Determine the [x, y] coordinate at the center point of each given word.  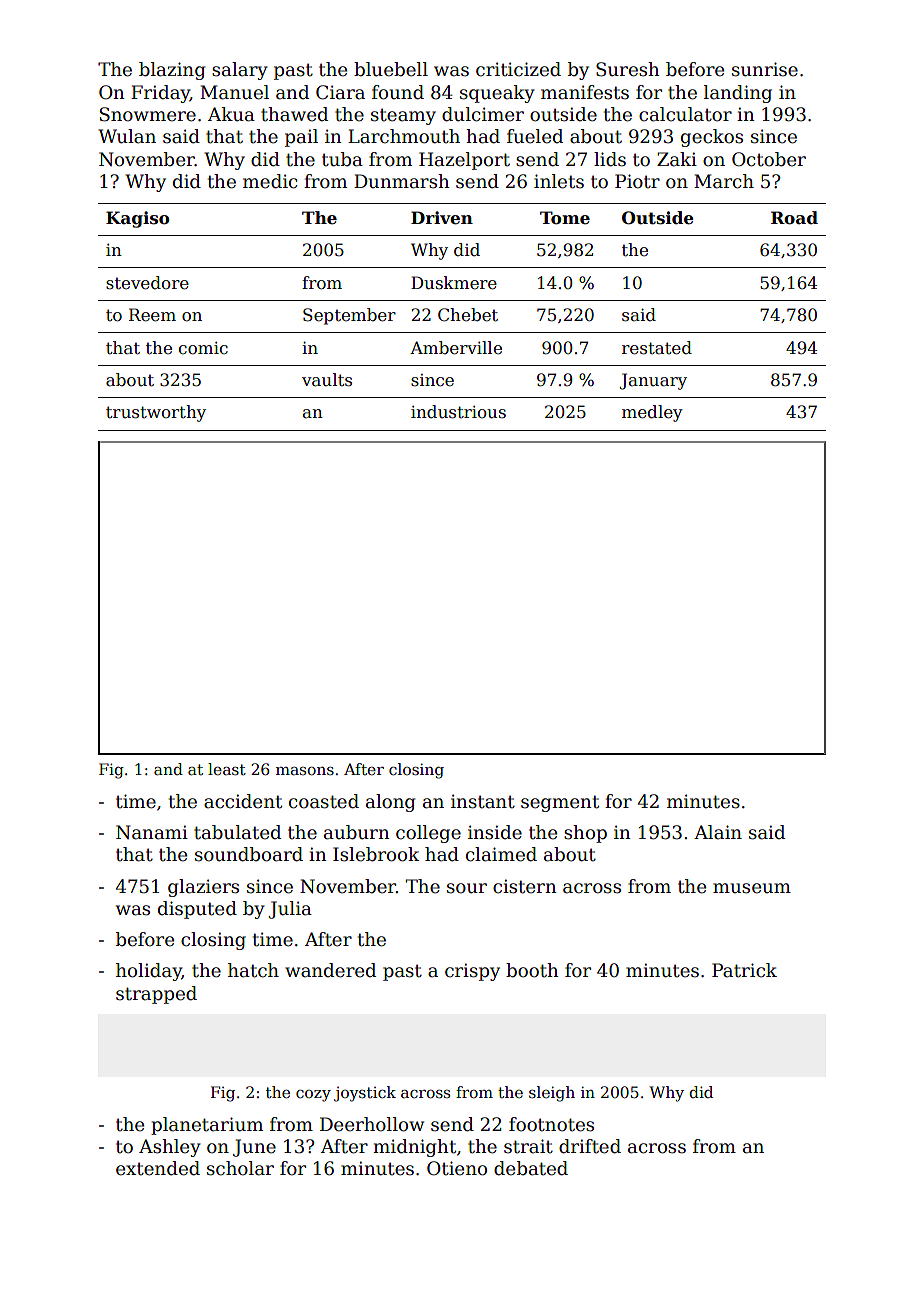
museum [752, 888]
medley [652, 413]
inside [495, 832]
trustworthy [156, 413]
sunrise [765, 69]
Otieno [457, 1168]
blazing [172, 71]
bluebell [391, 69]
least [227, 769]
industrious [458, 412]
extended [158, 1168]
